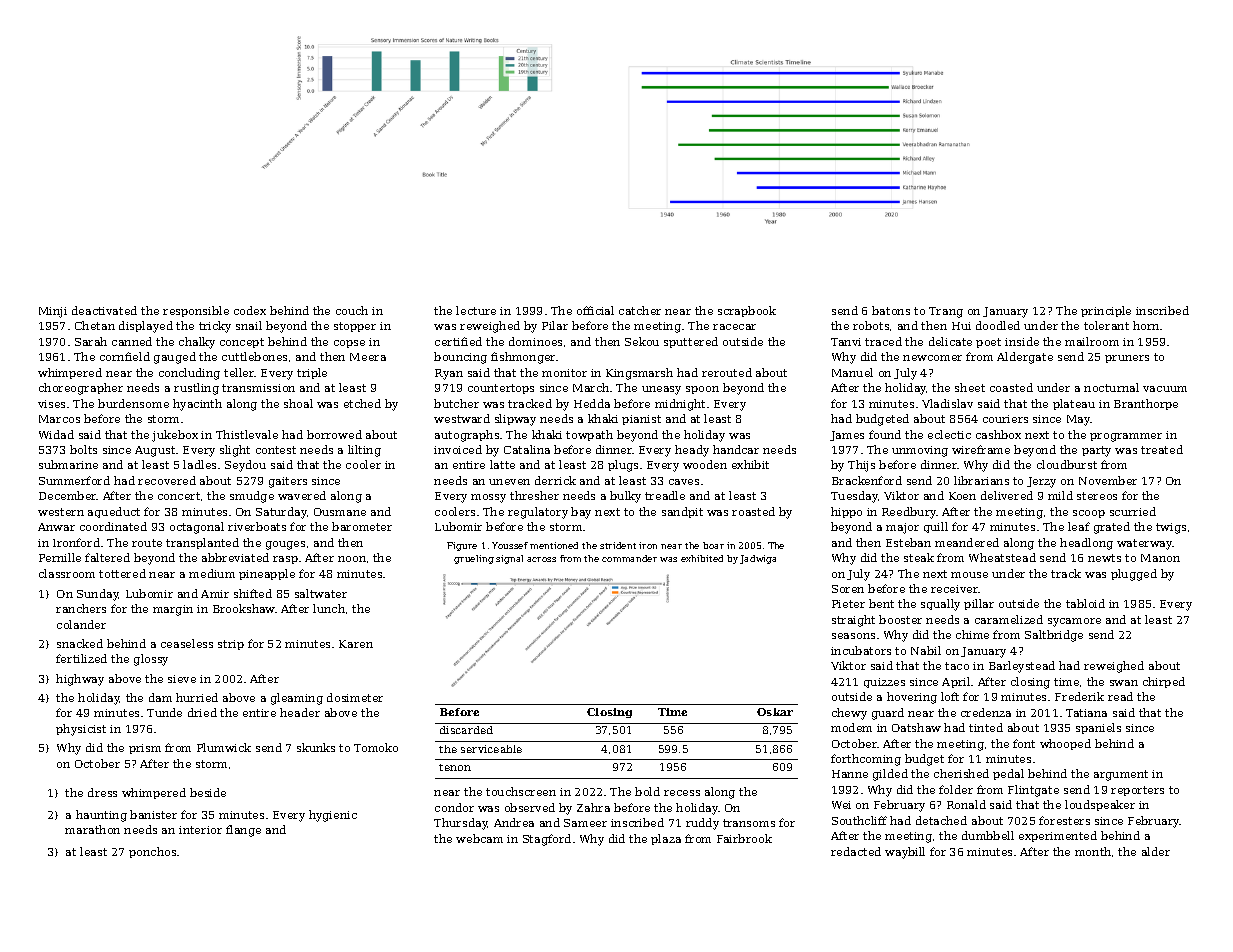 The height and width of the screenshot is (952, 1233). I want to click on dam, so click(160, 697).
